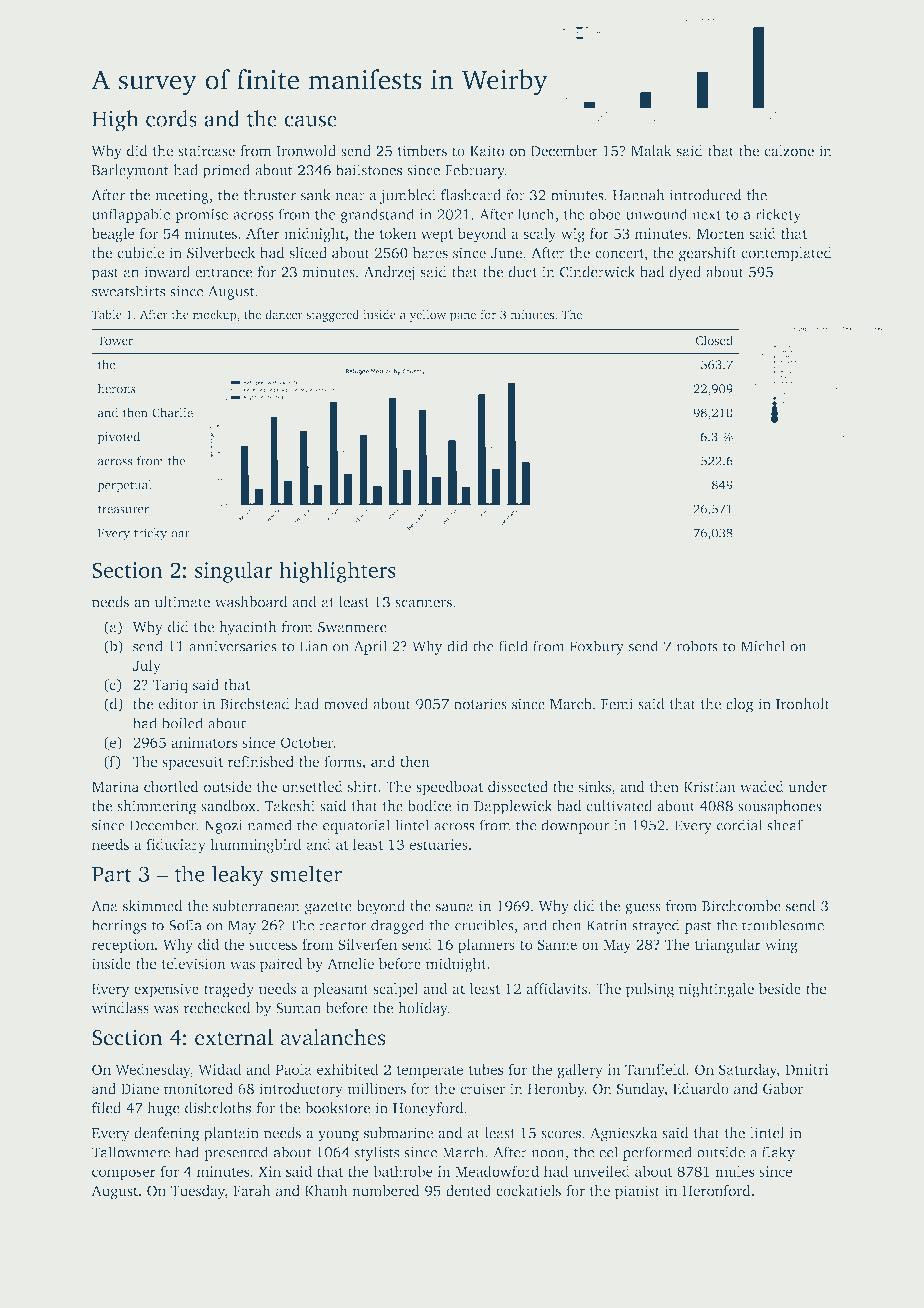  I want to click on pane, so click(463, 317).
